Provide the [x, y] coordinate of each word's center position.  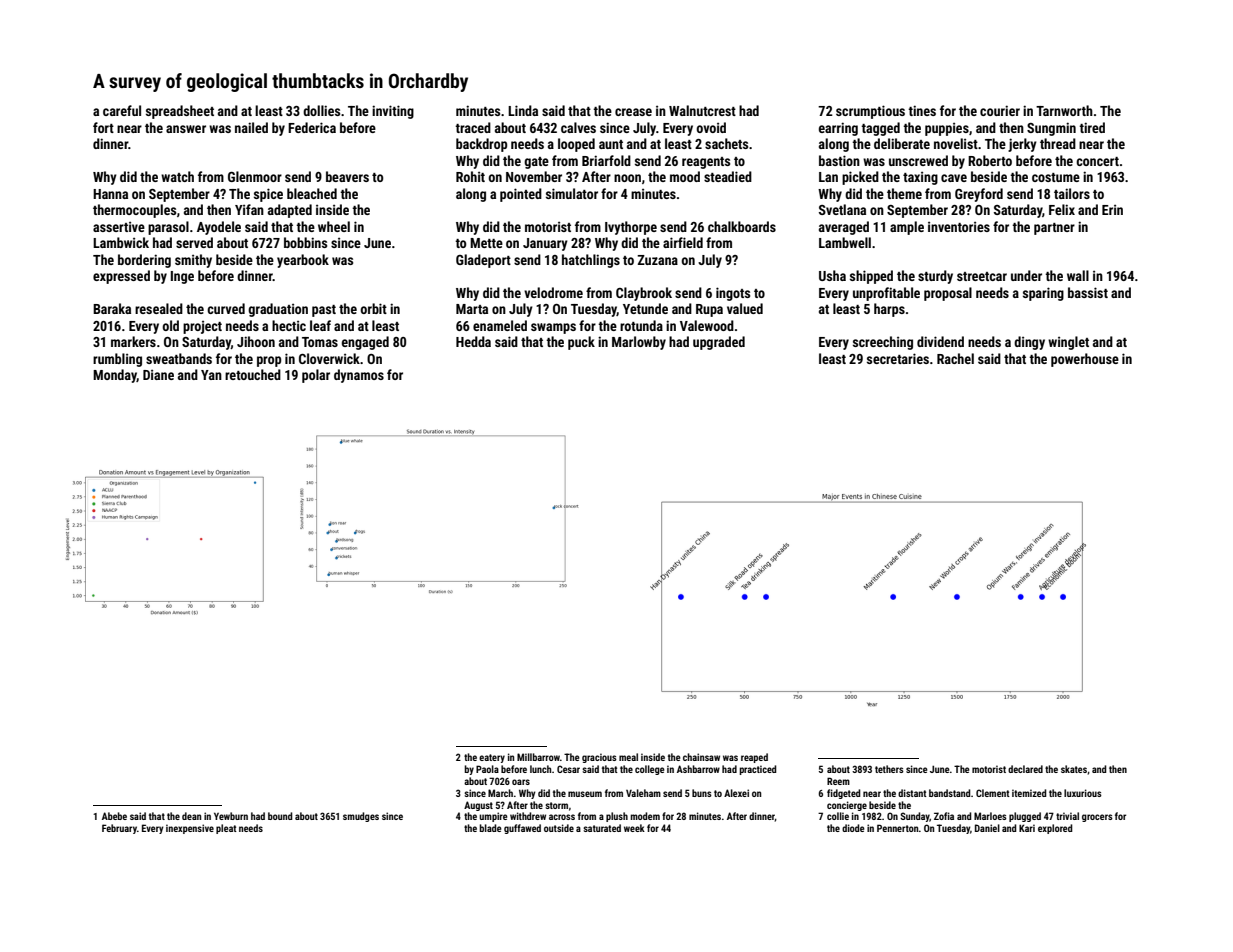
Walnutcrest [702, 110]
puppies [947, 129]
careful [122, 110]
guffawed [522, 829]
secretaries [898, 358]
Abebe [114, 816]
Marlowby [639, 343]
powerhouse [1085, 360]
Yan [211, 375]
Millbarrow [538, 757]
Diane [158, 375]
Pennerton [898, 828]
